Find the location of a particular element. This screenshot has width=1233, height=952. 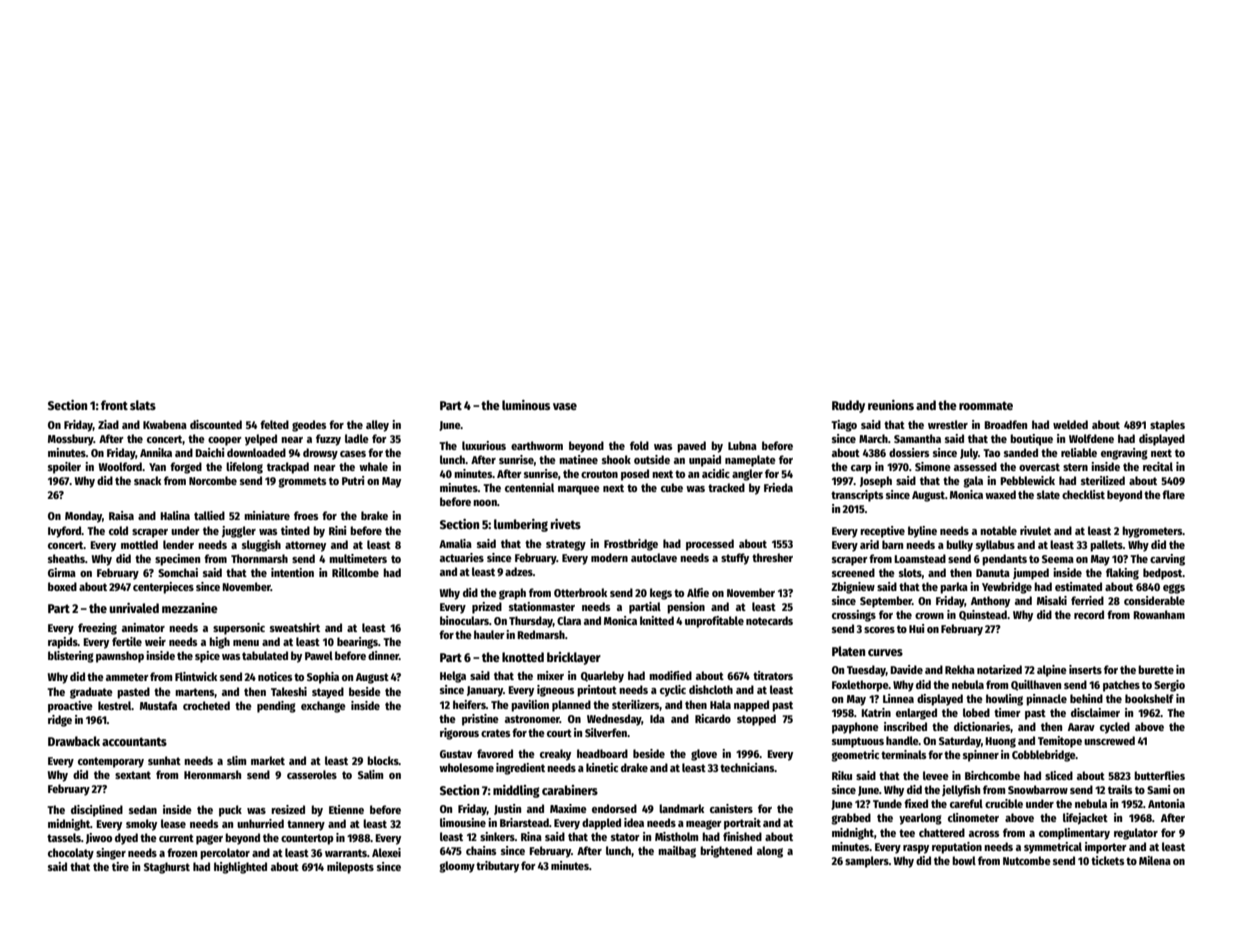

Antonia is located at coordinates (1166, 803).
